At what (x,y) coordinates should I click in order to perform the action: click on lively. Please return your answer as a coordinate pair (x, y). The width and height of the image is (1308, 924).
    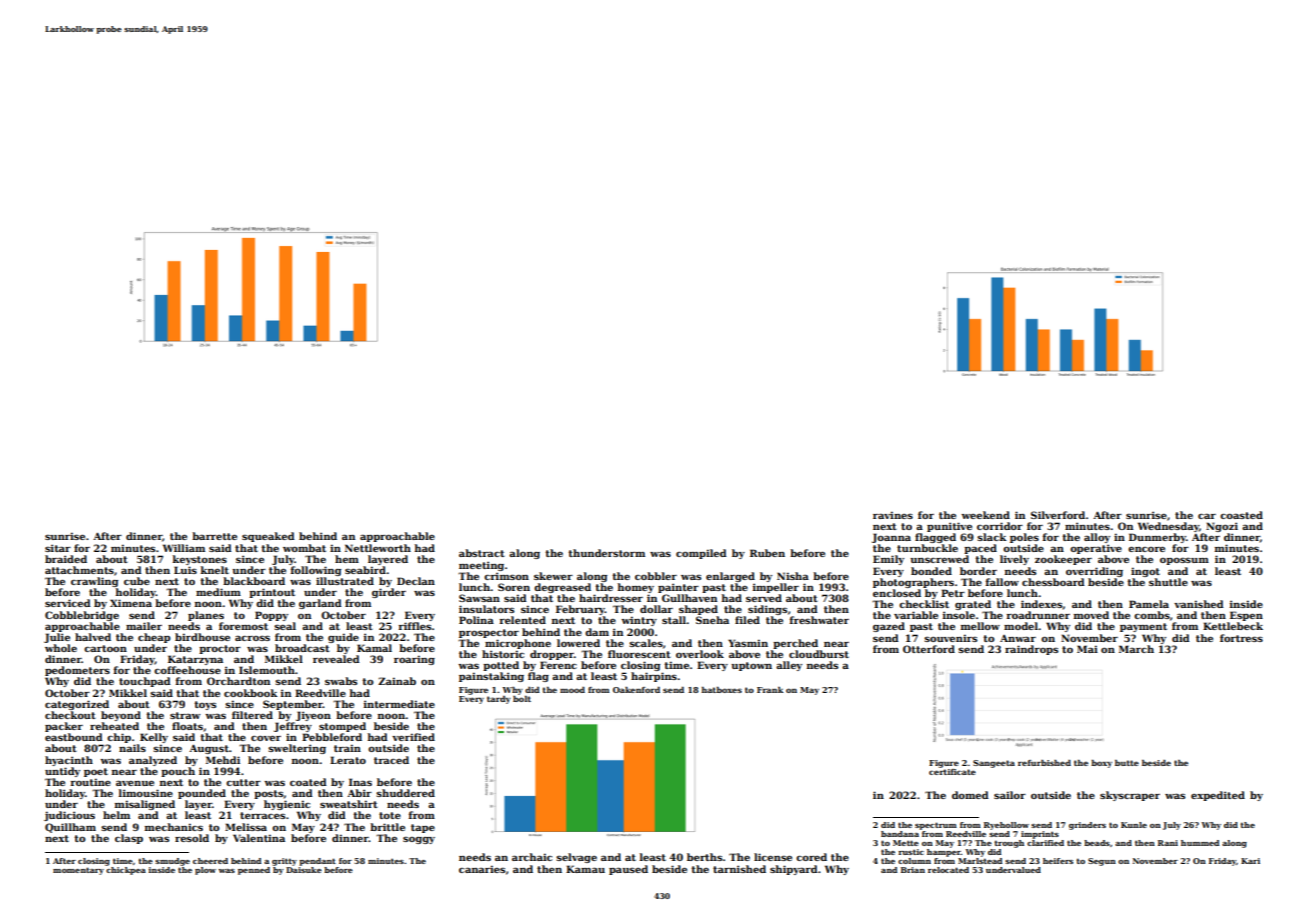
    Looking at the image, I should click on (1014, 560).
